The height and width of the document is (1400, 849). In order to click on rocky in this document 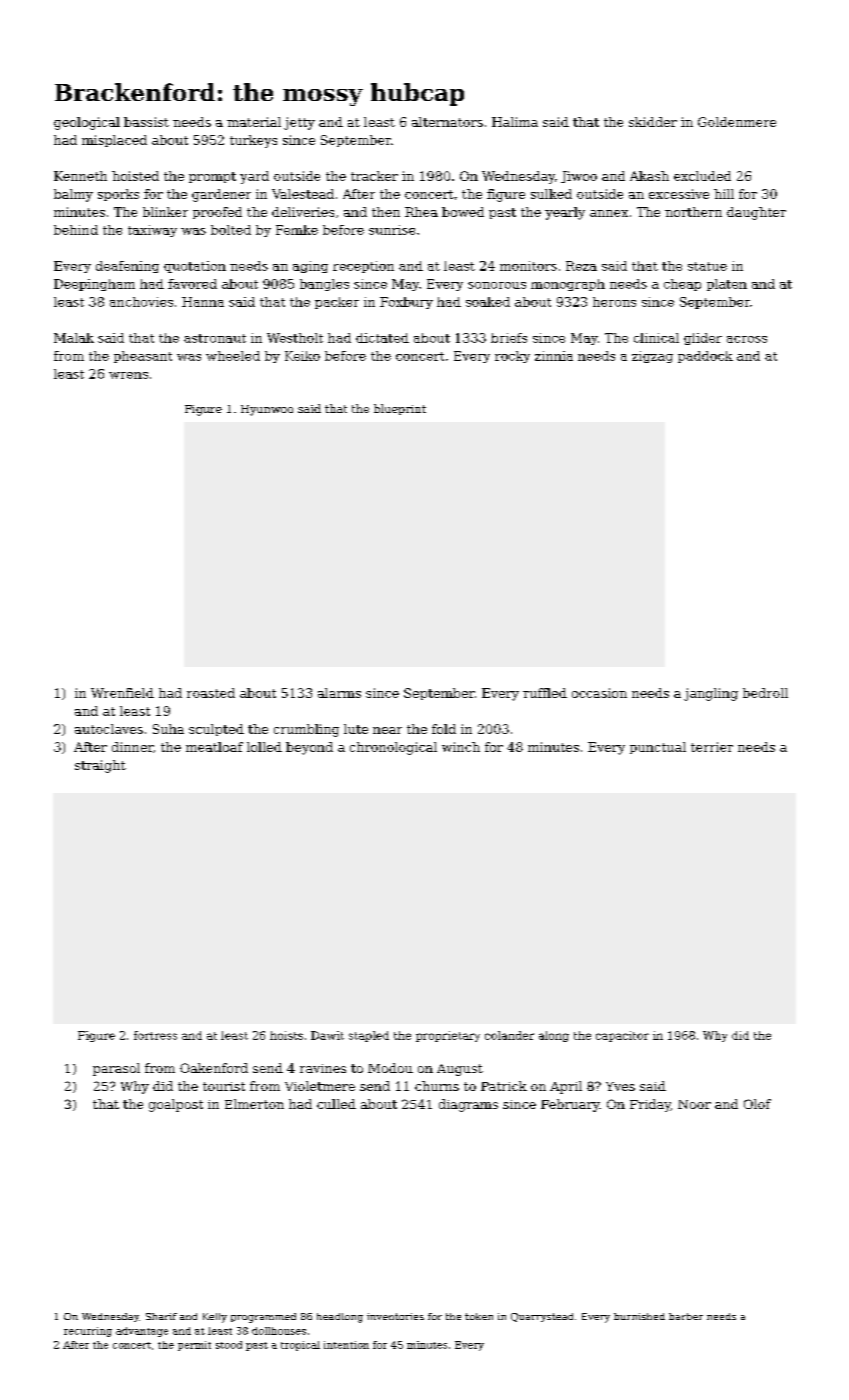, I will do `click(512, 357)`.
